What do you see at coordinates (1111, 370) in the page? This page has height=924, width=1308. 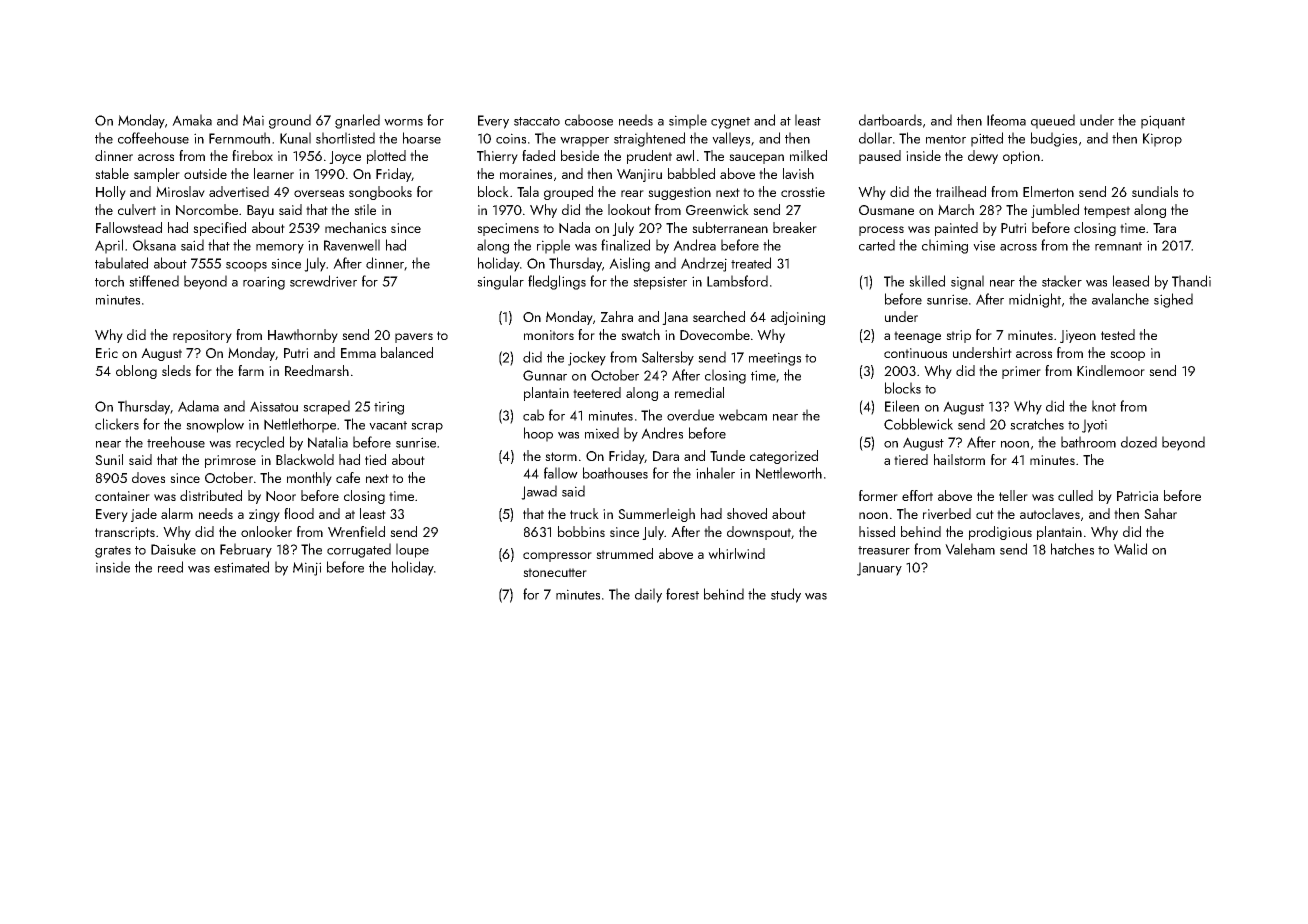 I see `Kindlemoor` at bounding box center [1111, 370].
